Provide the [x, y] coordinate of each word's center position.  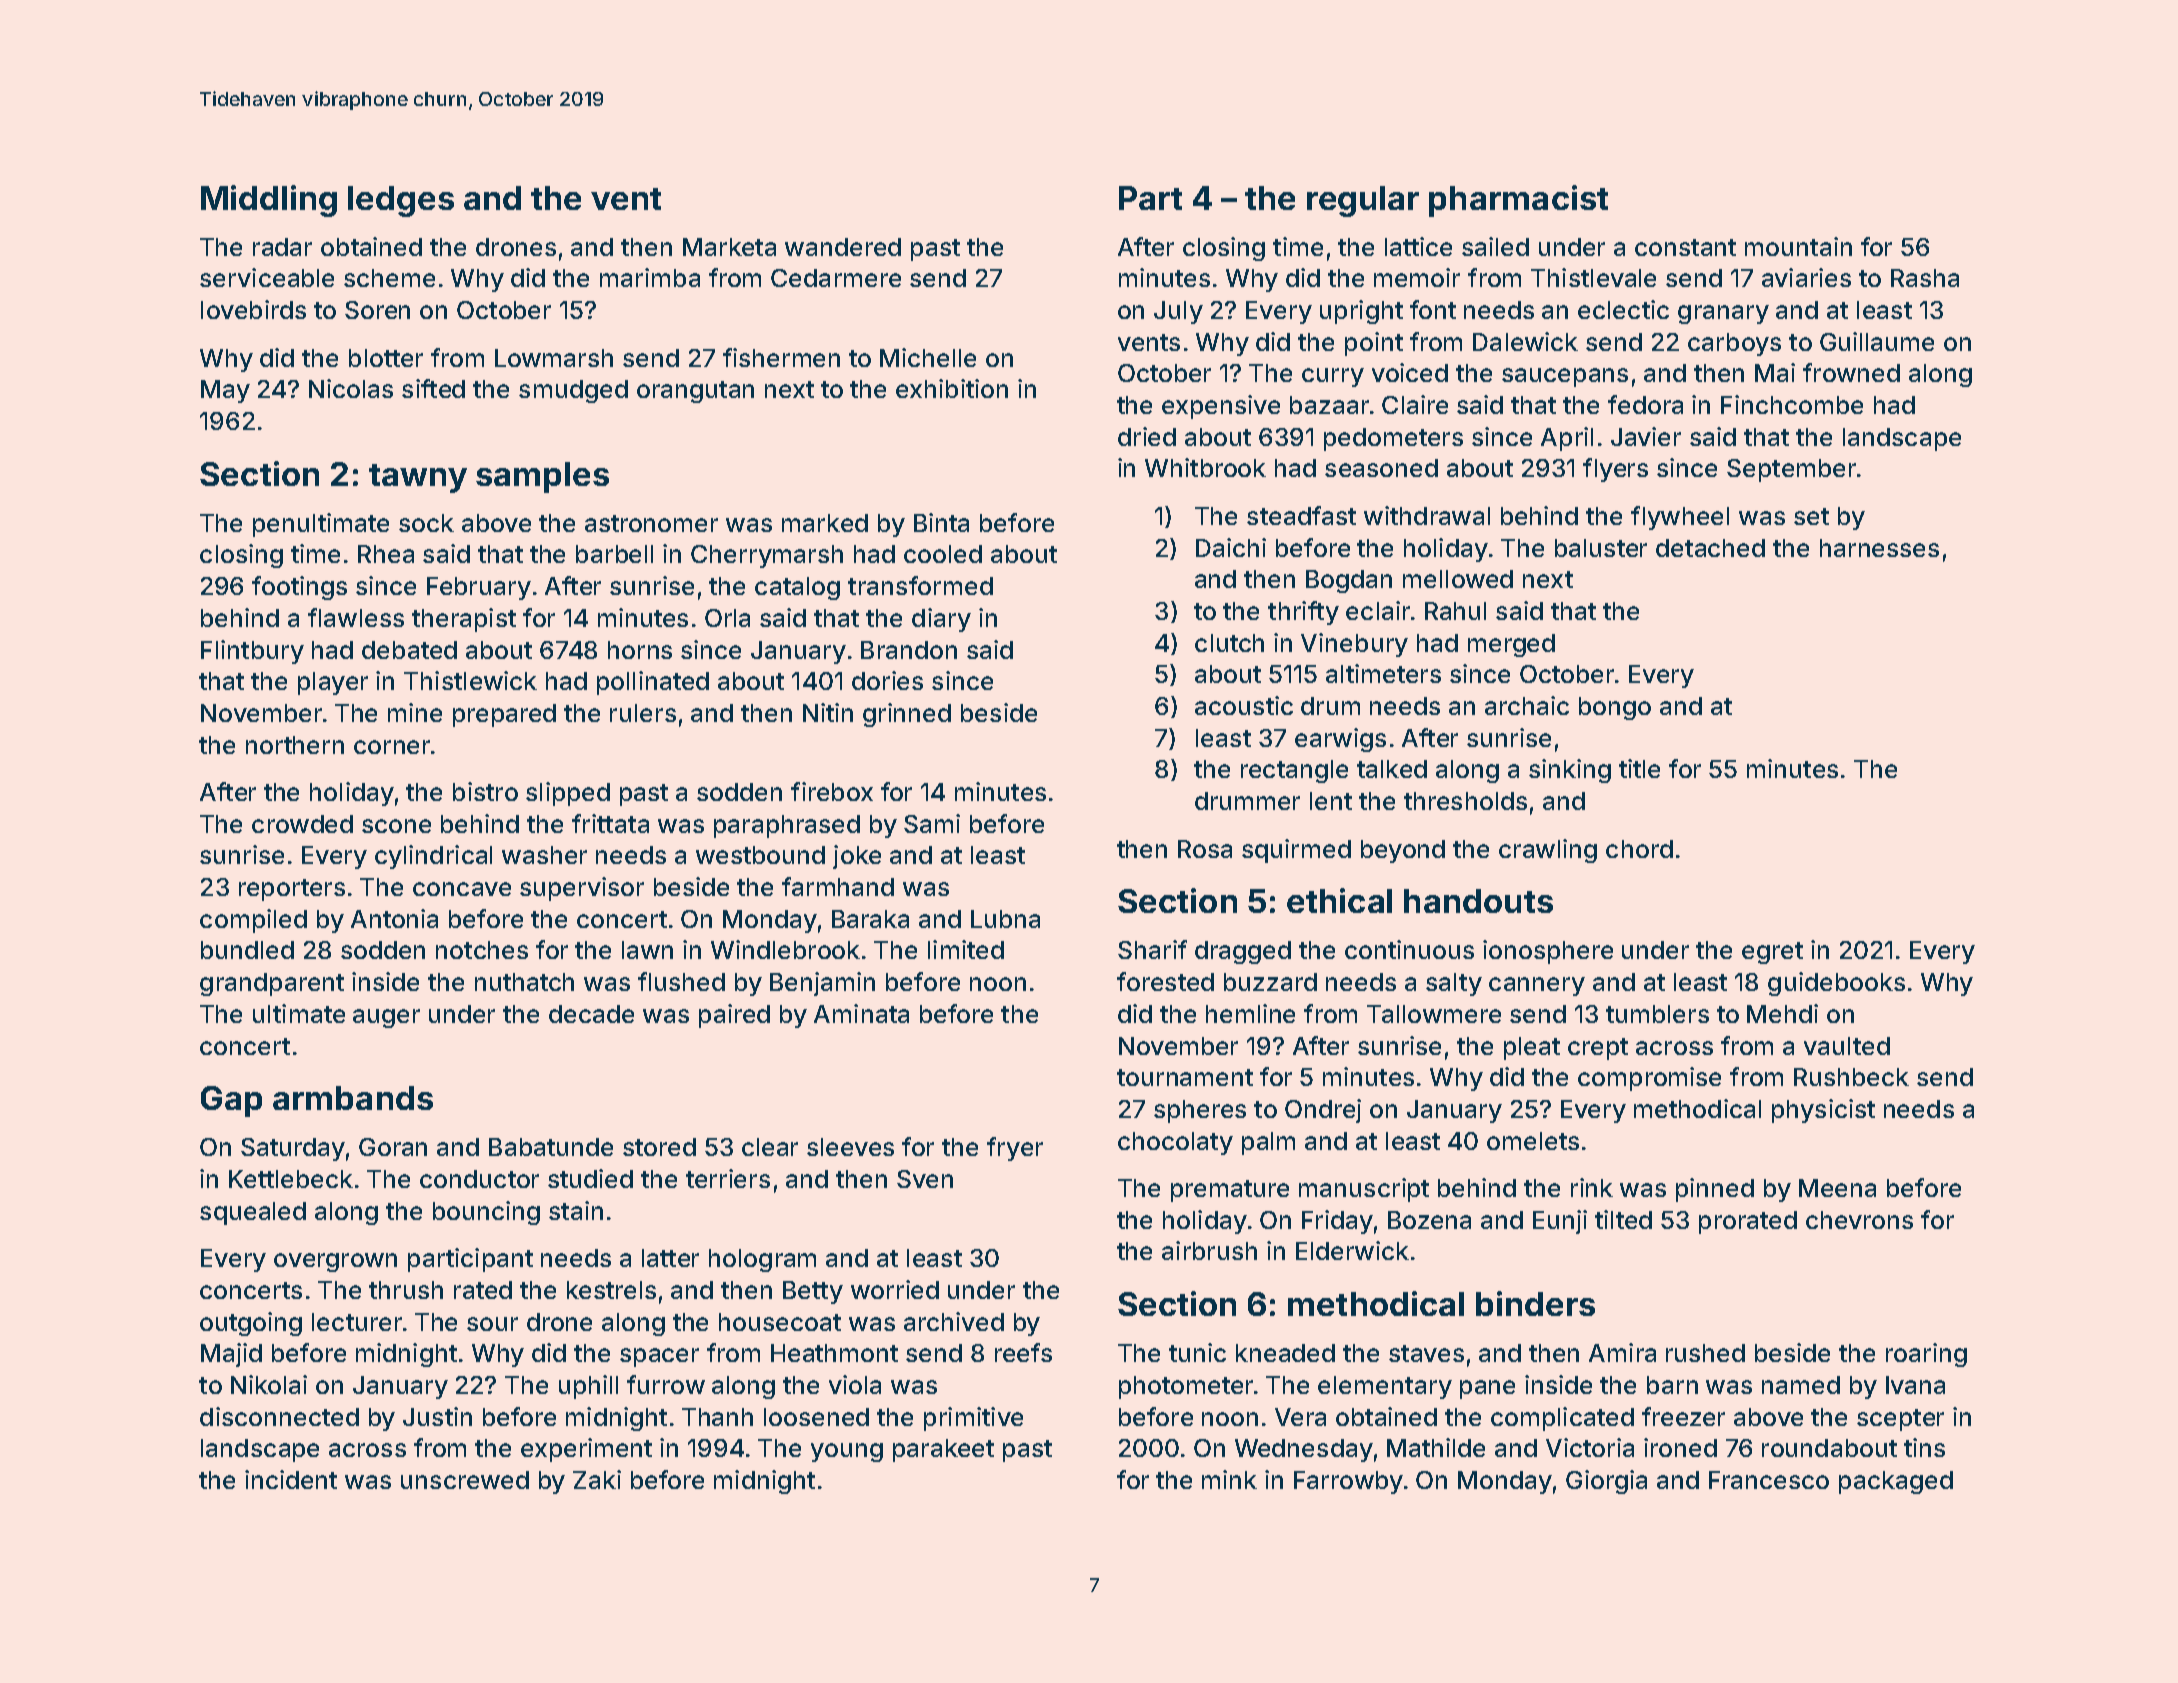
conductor [479, 1179]
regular [1363, 201]
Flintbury [252, 652]
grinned [907, 715]
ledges [401, 201]
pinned [1715, 1190]
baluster [1601, 548]
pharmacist [1518, 201]
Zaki [597, 1479]
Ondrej [1323, 1111]
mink [1229, 1479]
